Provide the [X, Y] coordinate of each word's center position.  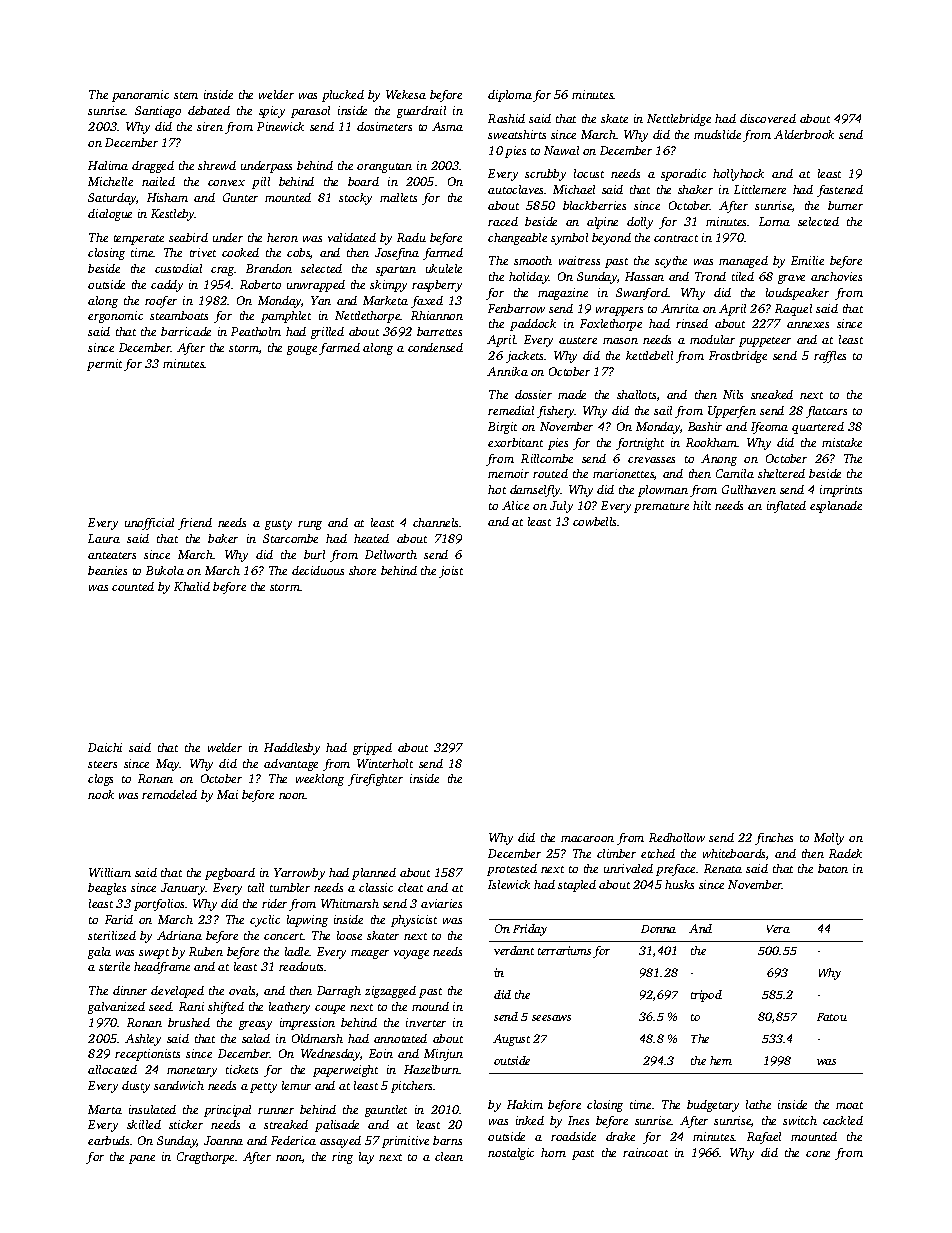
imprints [841, 491]
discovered [768, 118]
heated [371, 538]
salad [256, 1038]
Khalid [192, 586]
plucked [343, 96]
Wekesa [406, 94]
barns [447, 1140]
